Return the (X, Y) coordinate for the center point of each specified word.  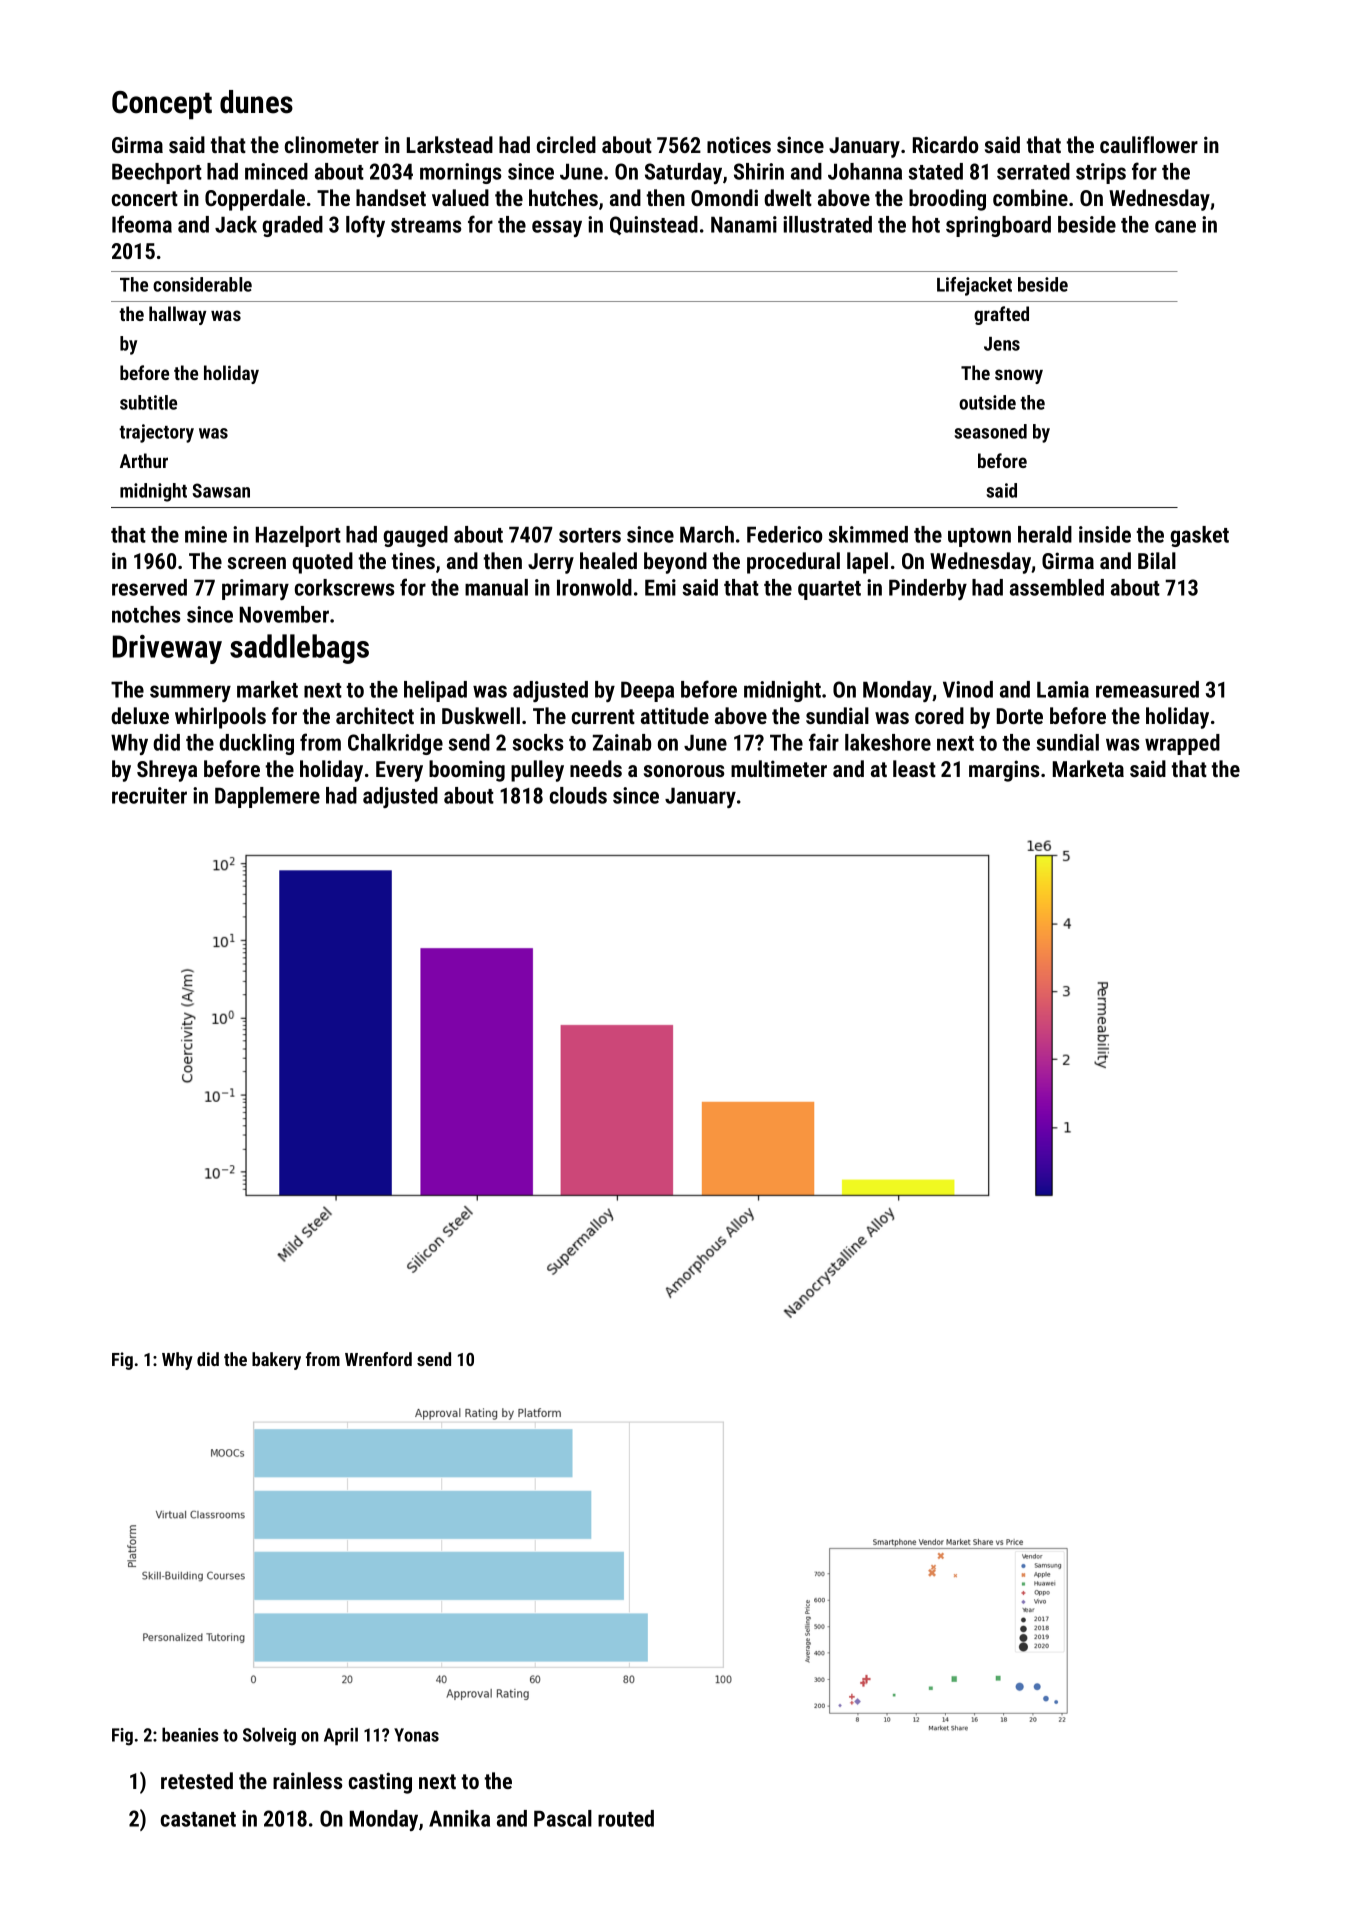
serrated (1033, 171)
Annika (459, 1818)
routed (626, 1818)
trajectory (156, 433)
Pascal (563, 1818)
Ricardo (945, 144)
